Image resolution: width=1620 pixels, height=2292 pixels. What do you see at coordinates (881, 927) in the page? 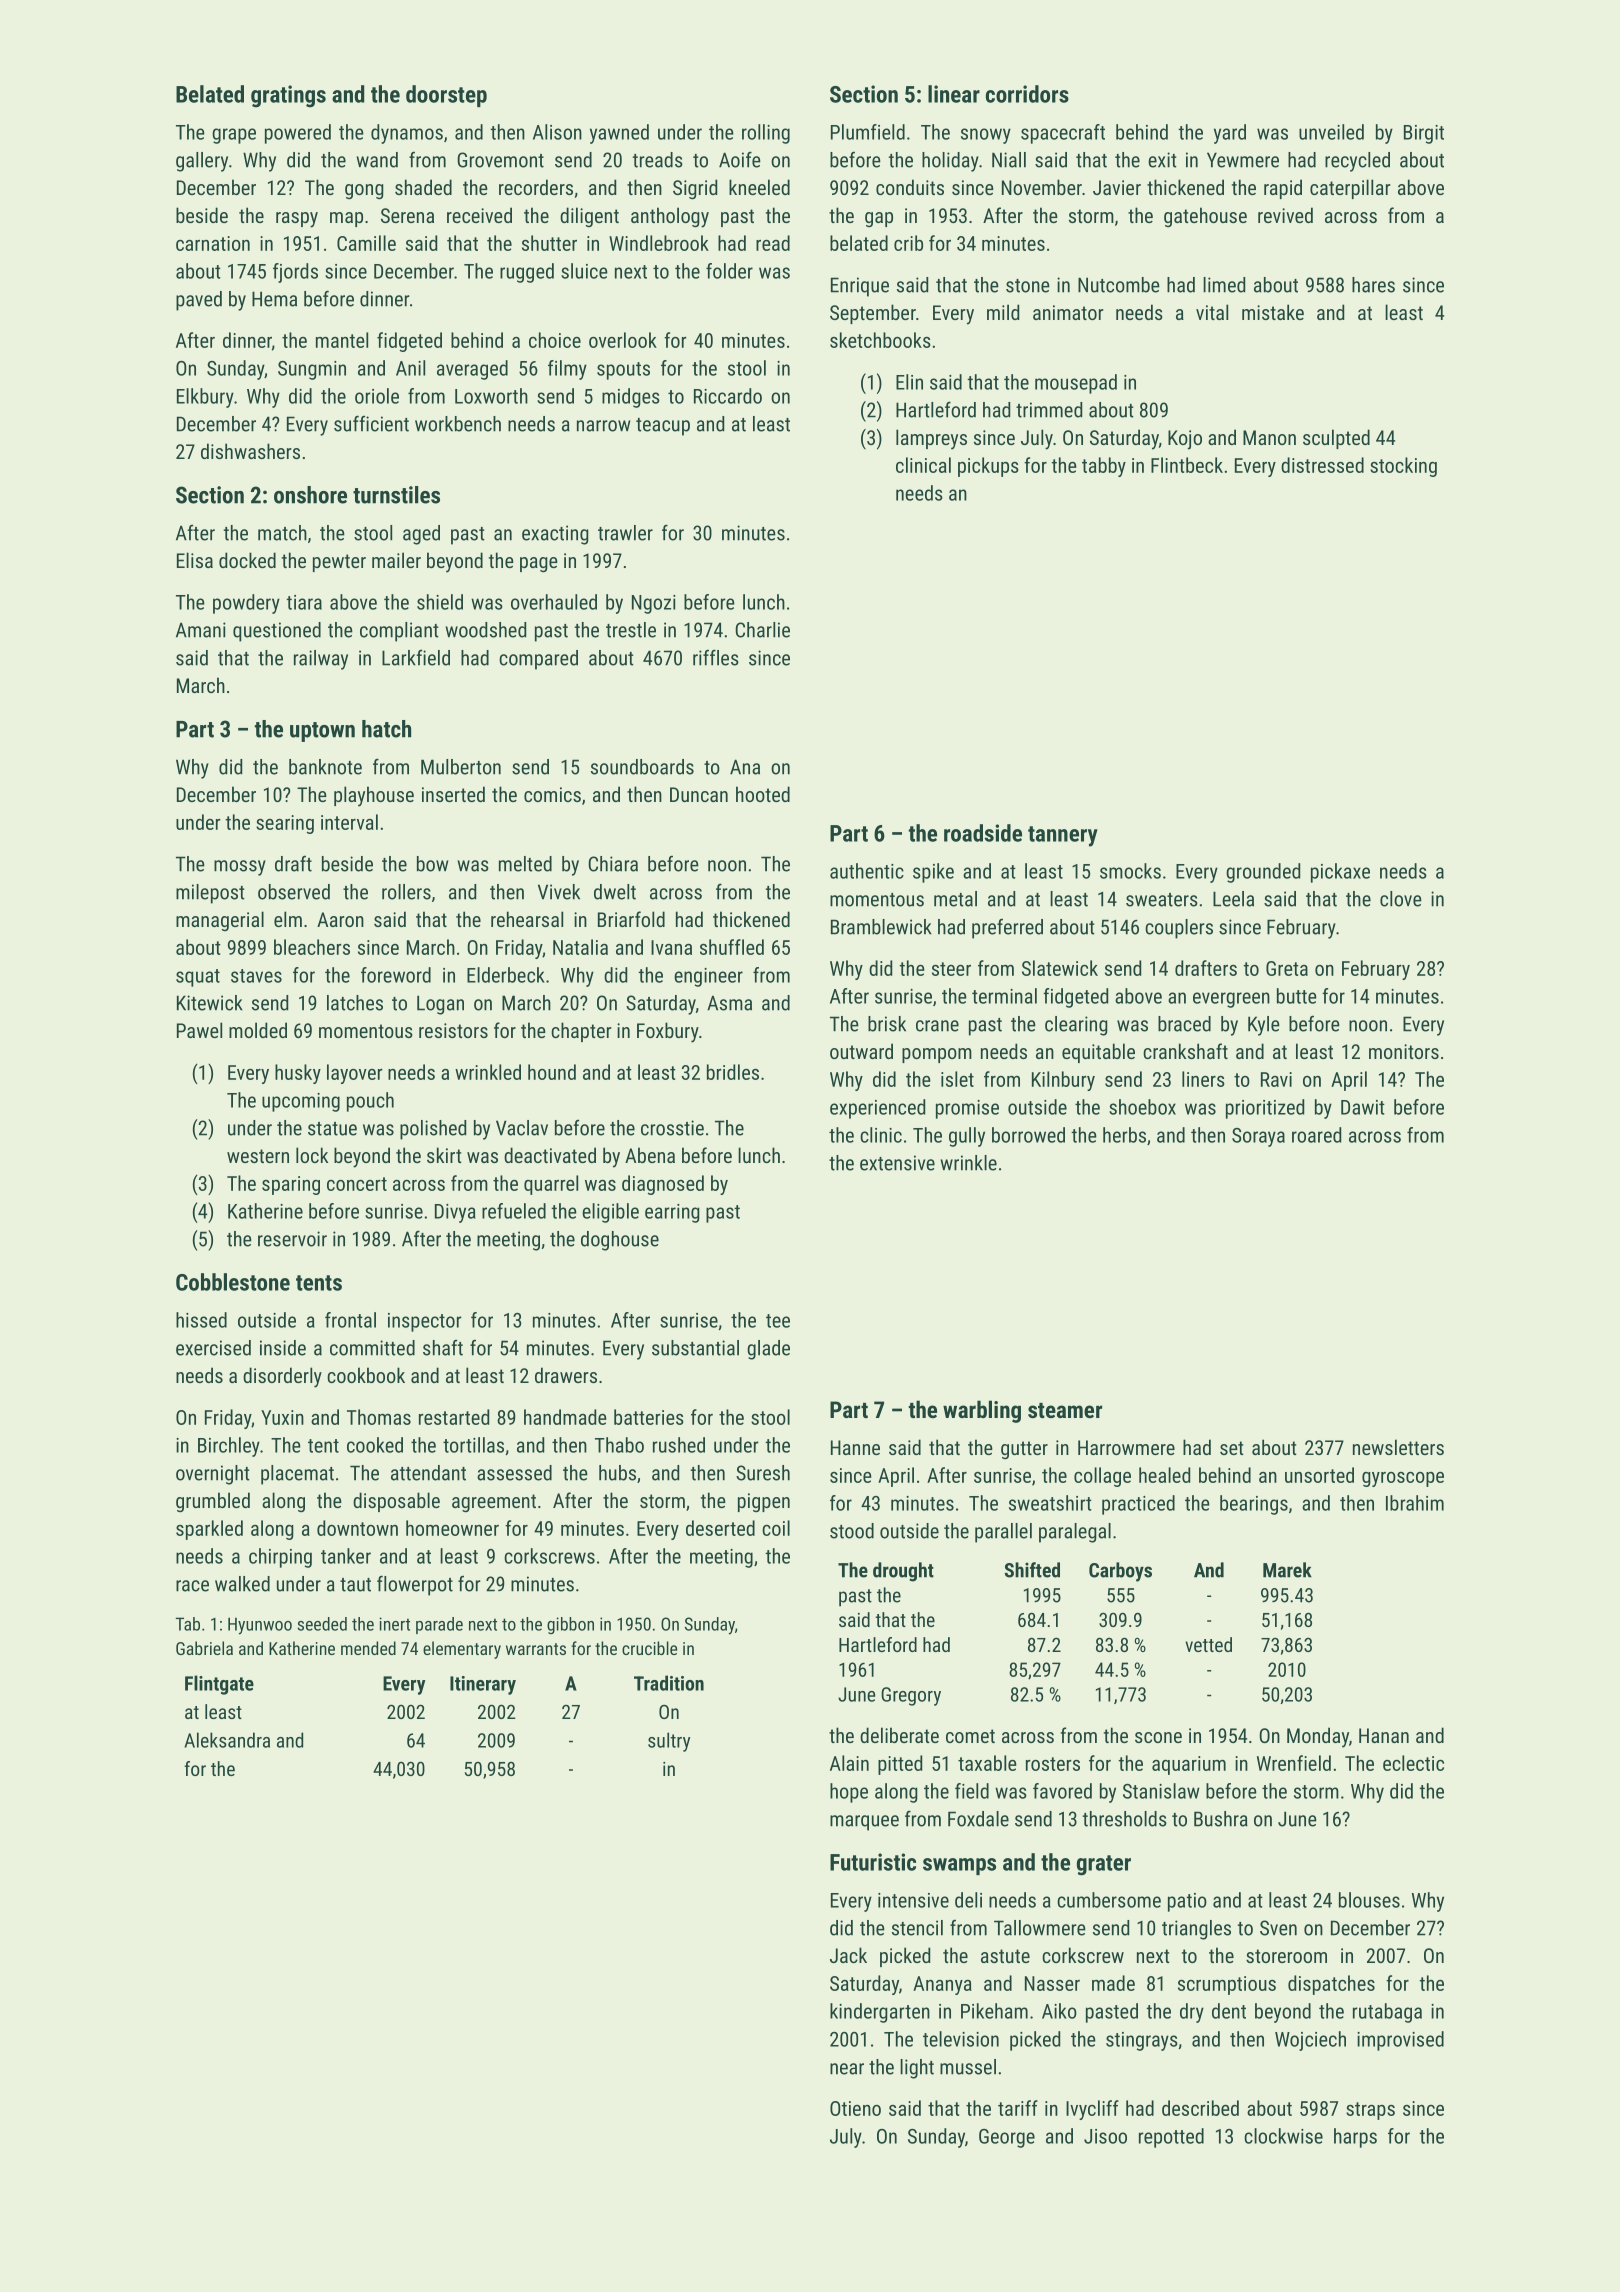
I see `Bramblewick` at bounding box center [881, 927].
